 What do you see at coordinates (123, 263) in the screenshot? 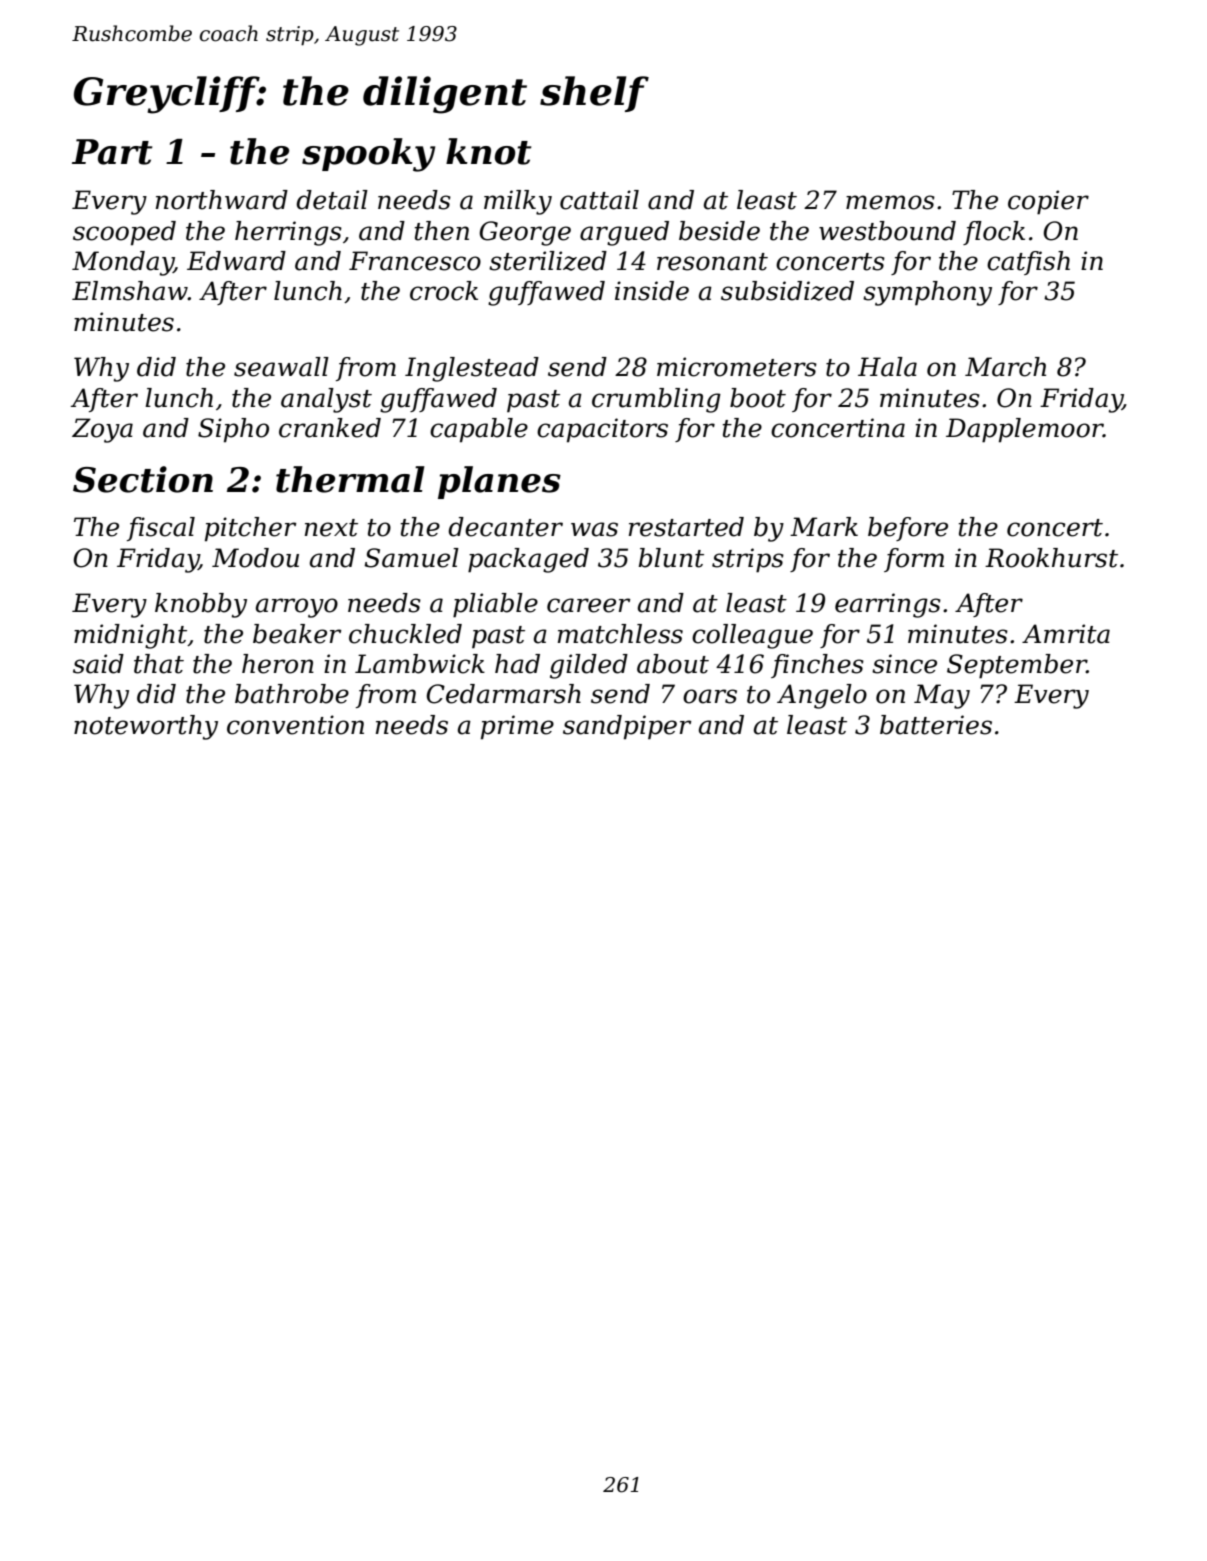
I see `Monday` at bounding box center [123, 263].
